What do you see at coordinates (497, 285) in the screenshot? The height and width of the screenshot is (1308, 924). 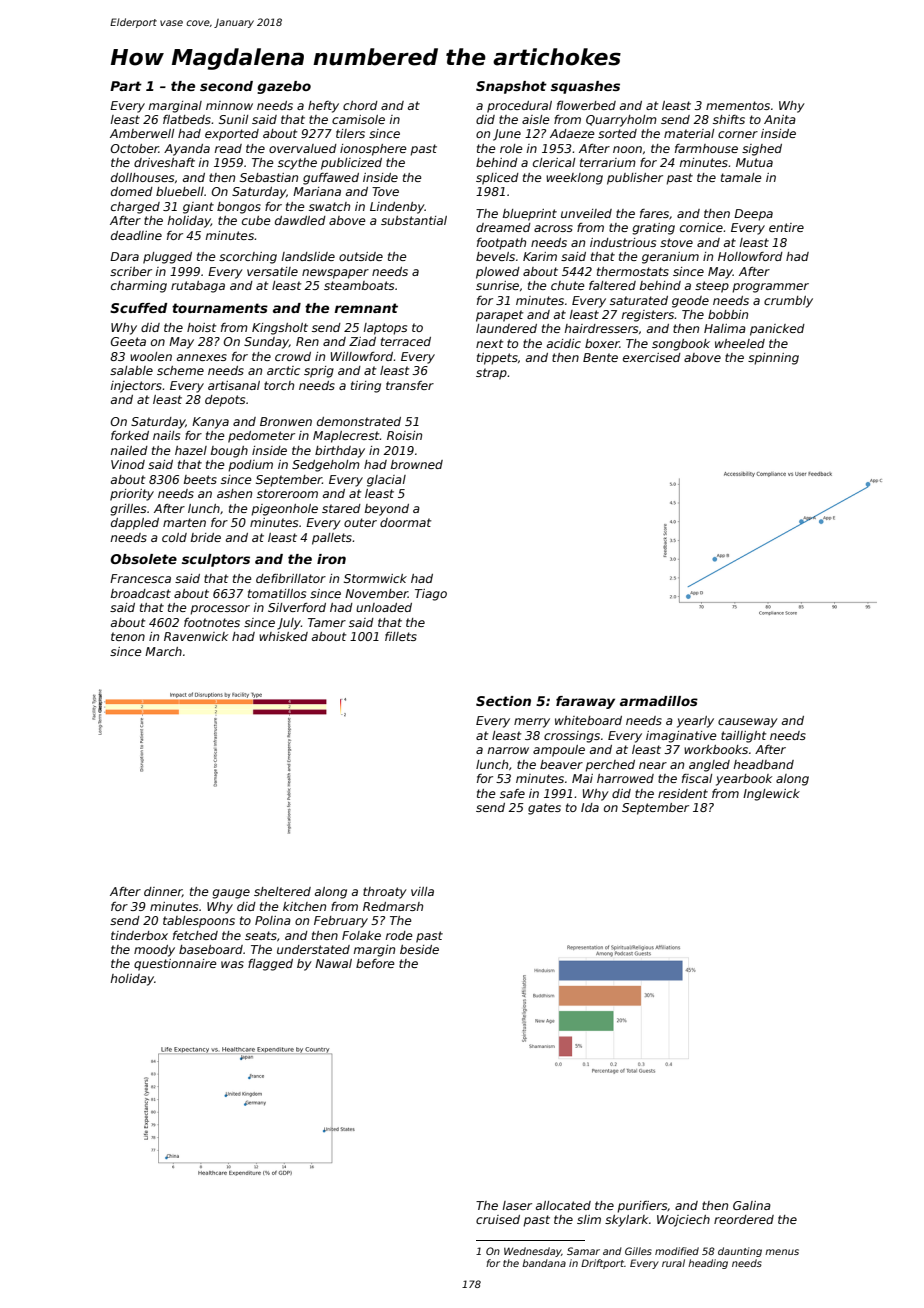 I see `sunrise` at bounding box center [497, 285].
